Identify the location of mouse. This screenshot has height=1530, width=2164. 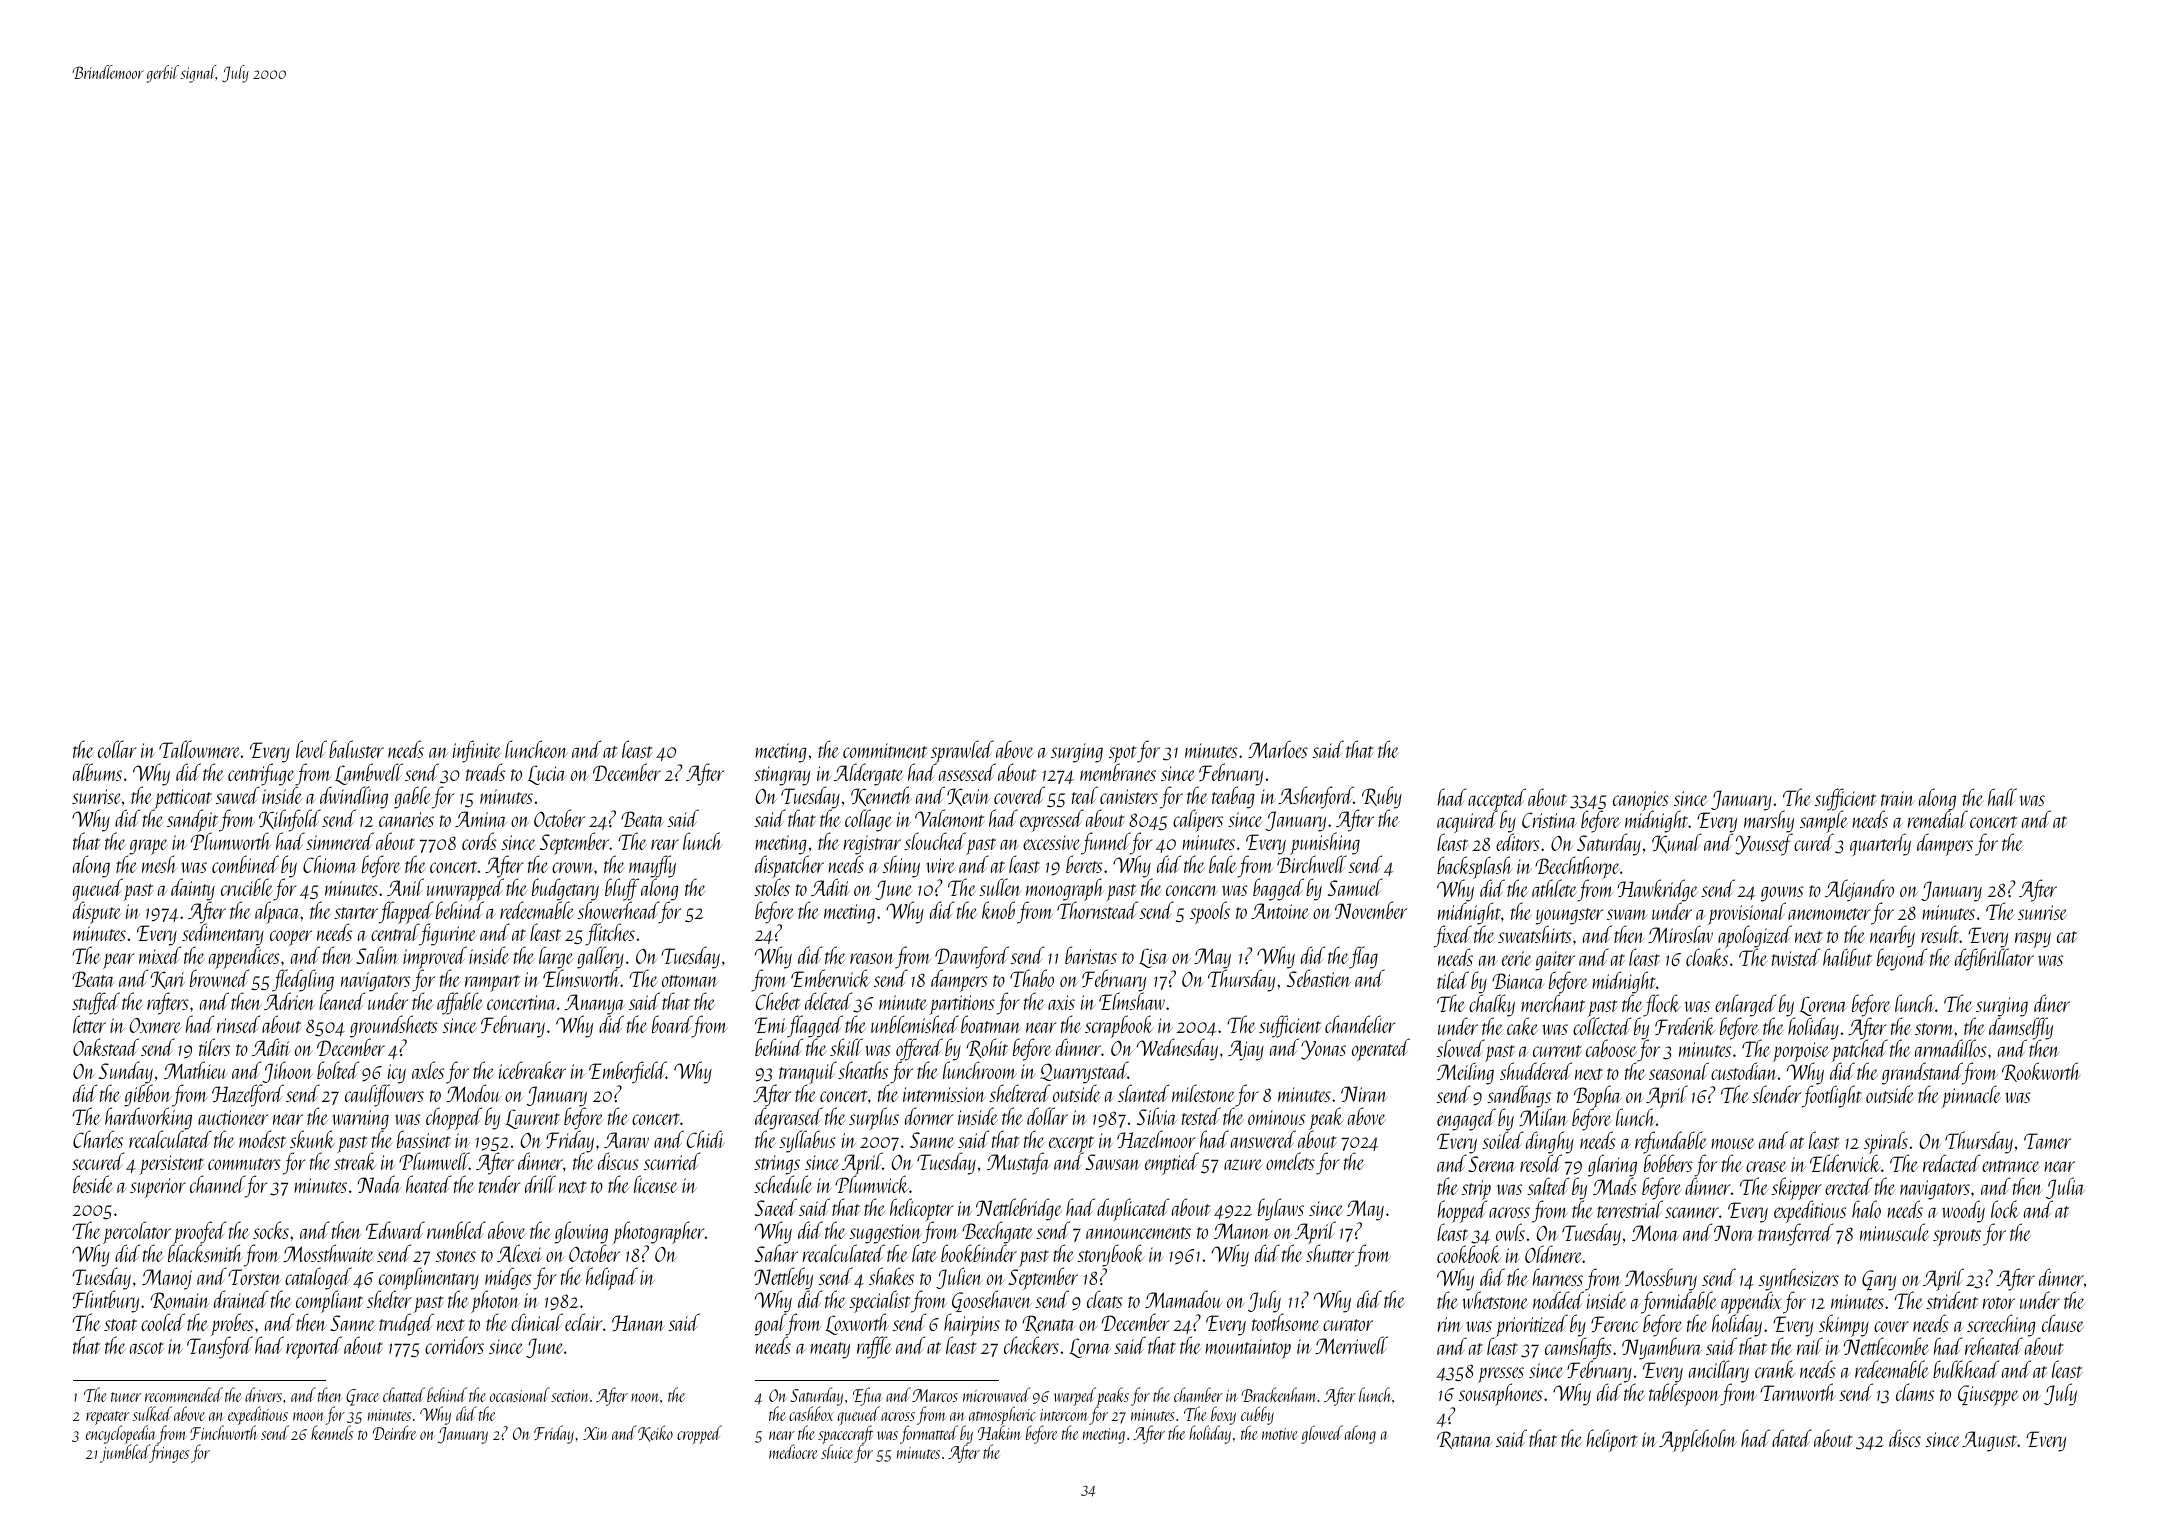
(1732, 1143).
